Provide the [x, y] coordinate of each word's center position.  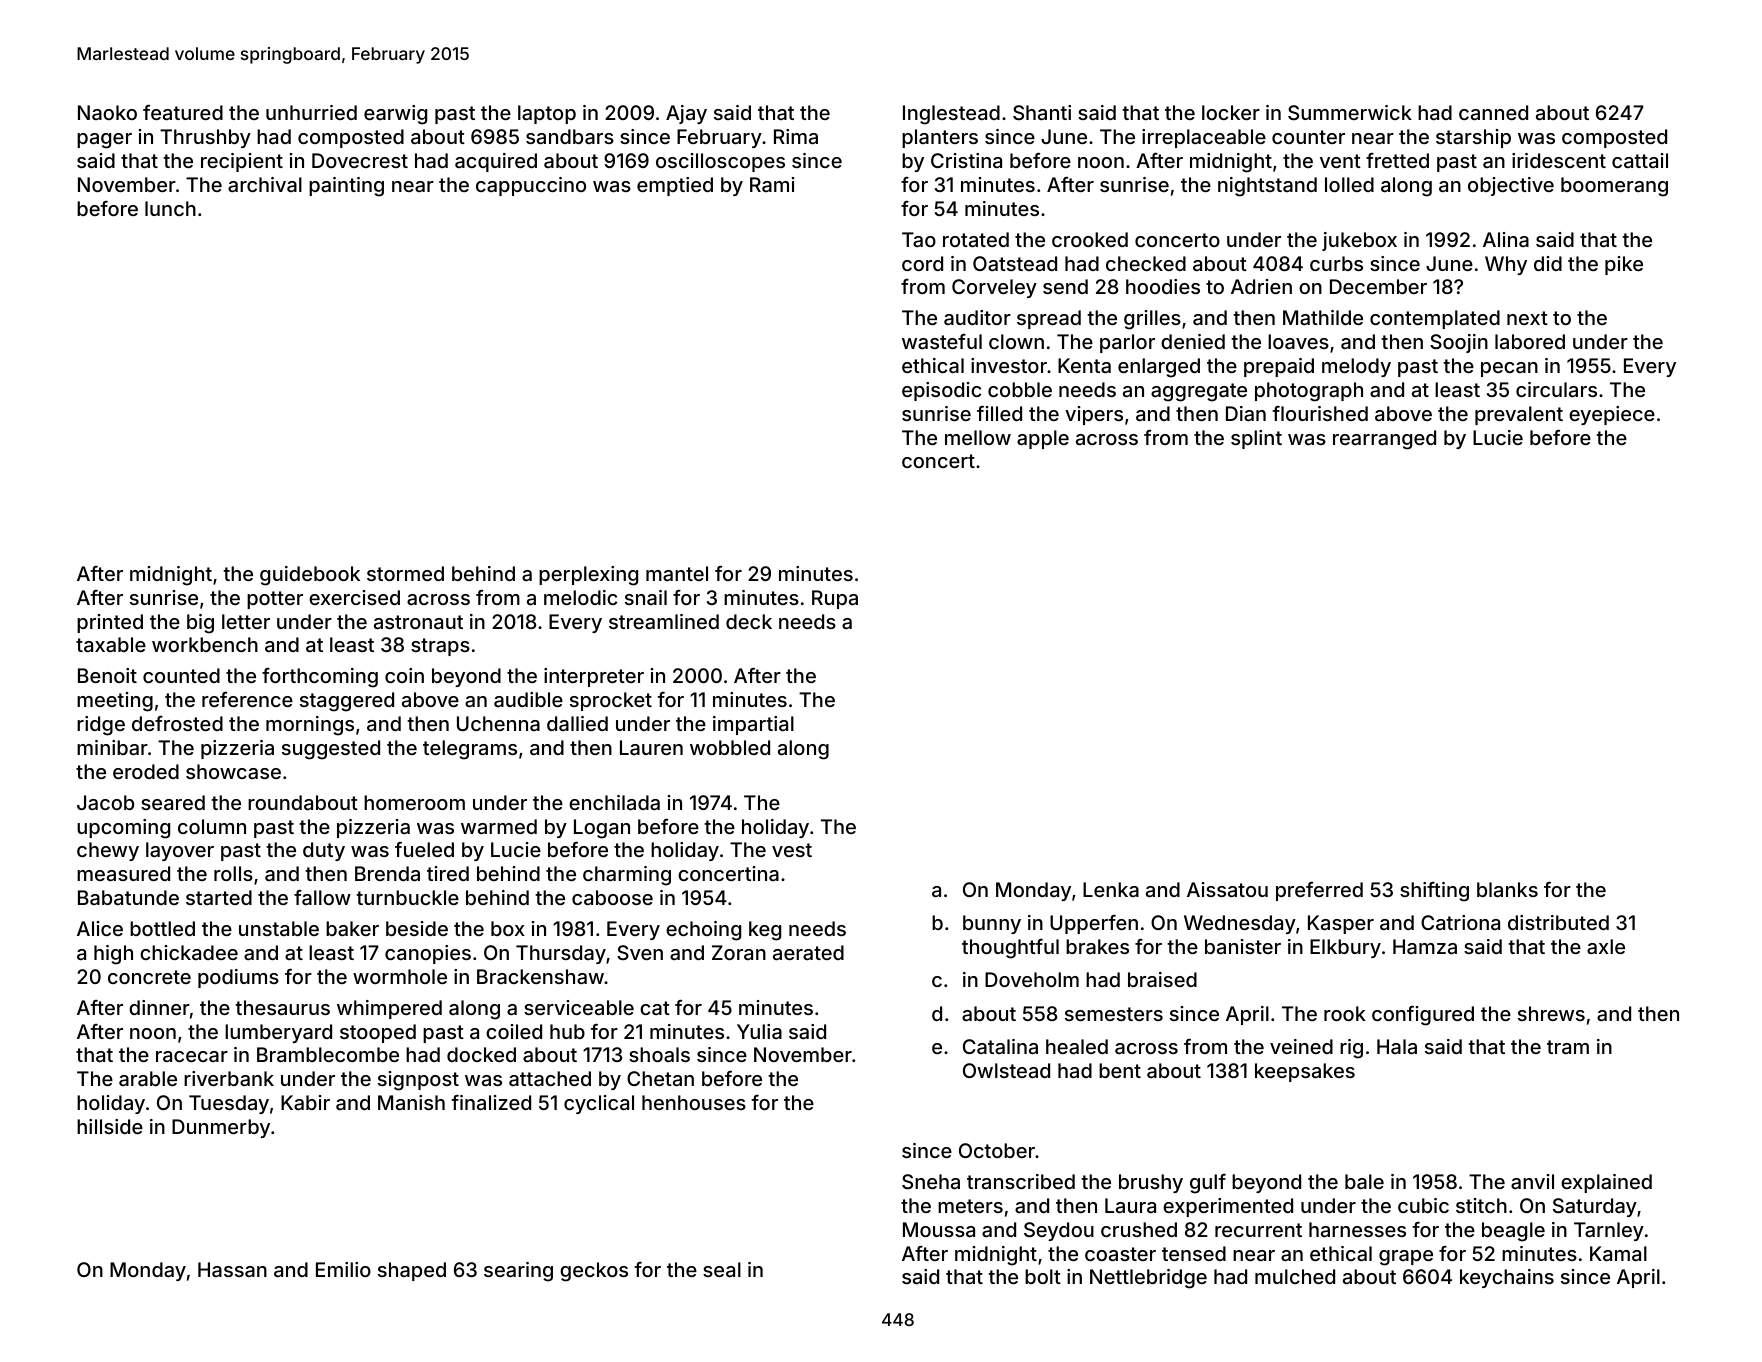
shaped [412, 1271]
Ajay [686, 114]
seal [722, 1269]
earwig [395, 115]
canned [1493, 112]
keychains [1507, 1278]
